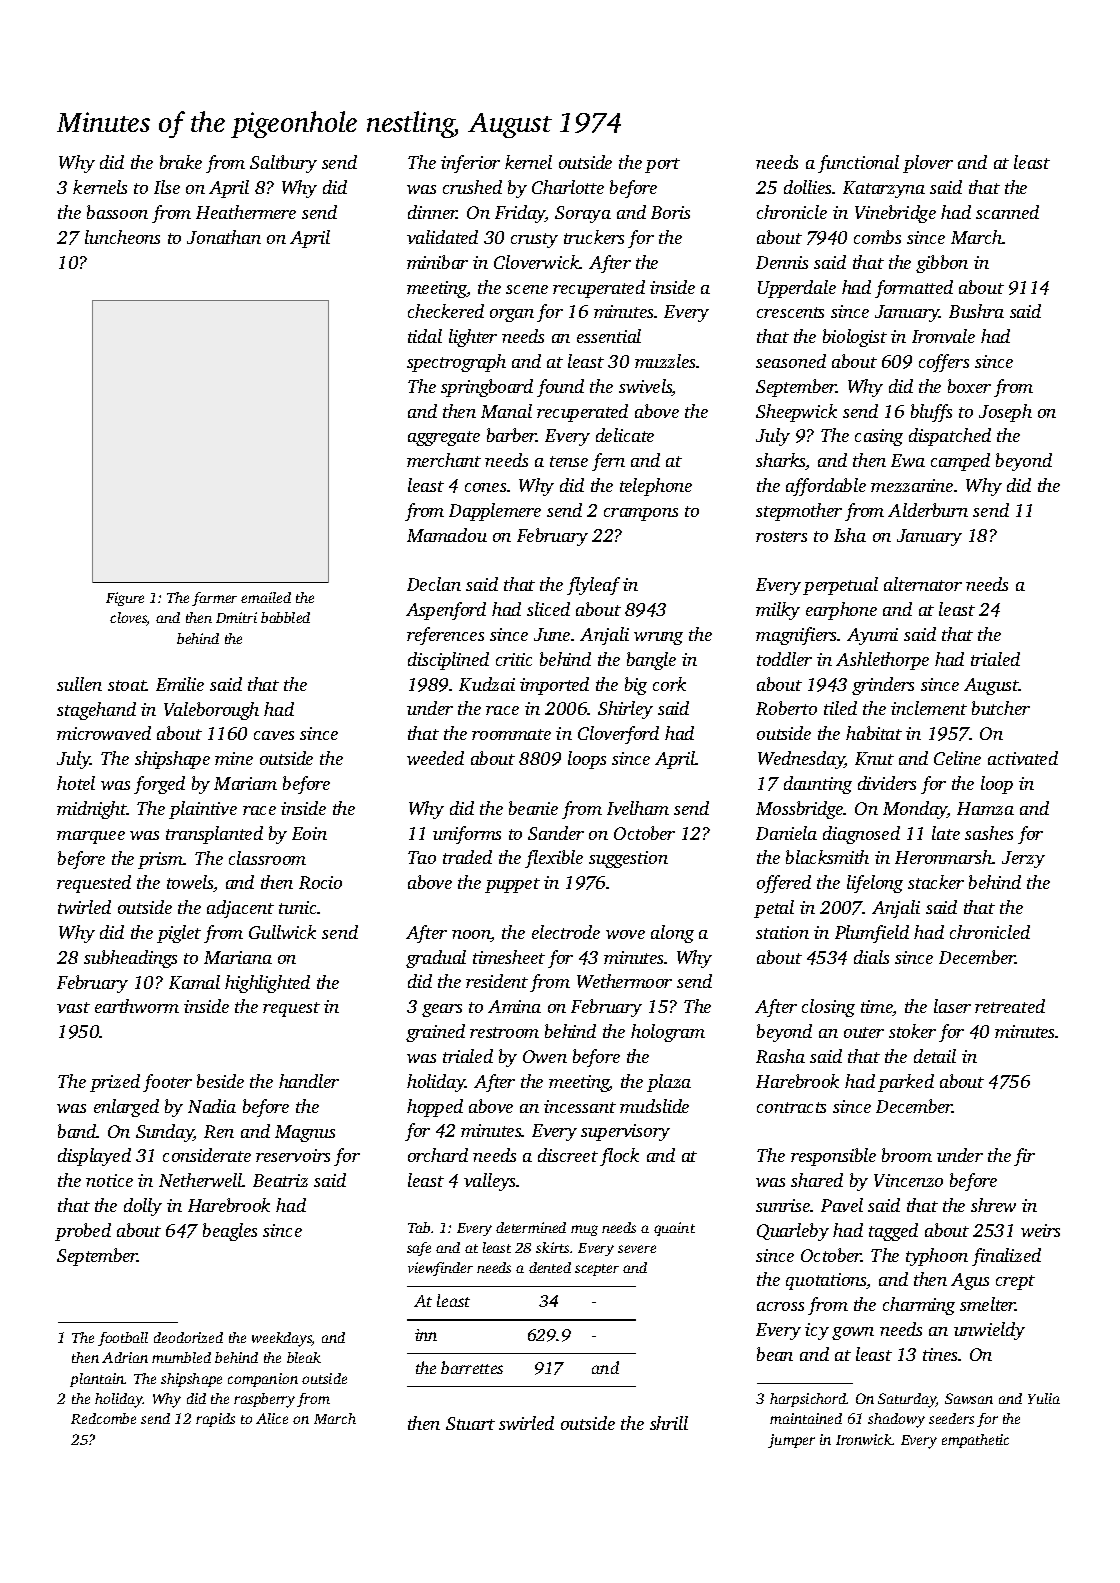 Image resolution: width=1120 pixels, height=1583 pixels. I want to click on swivels, so click(645, 387).
